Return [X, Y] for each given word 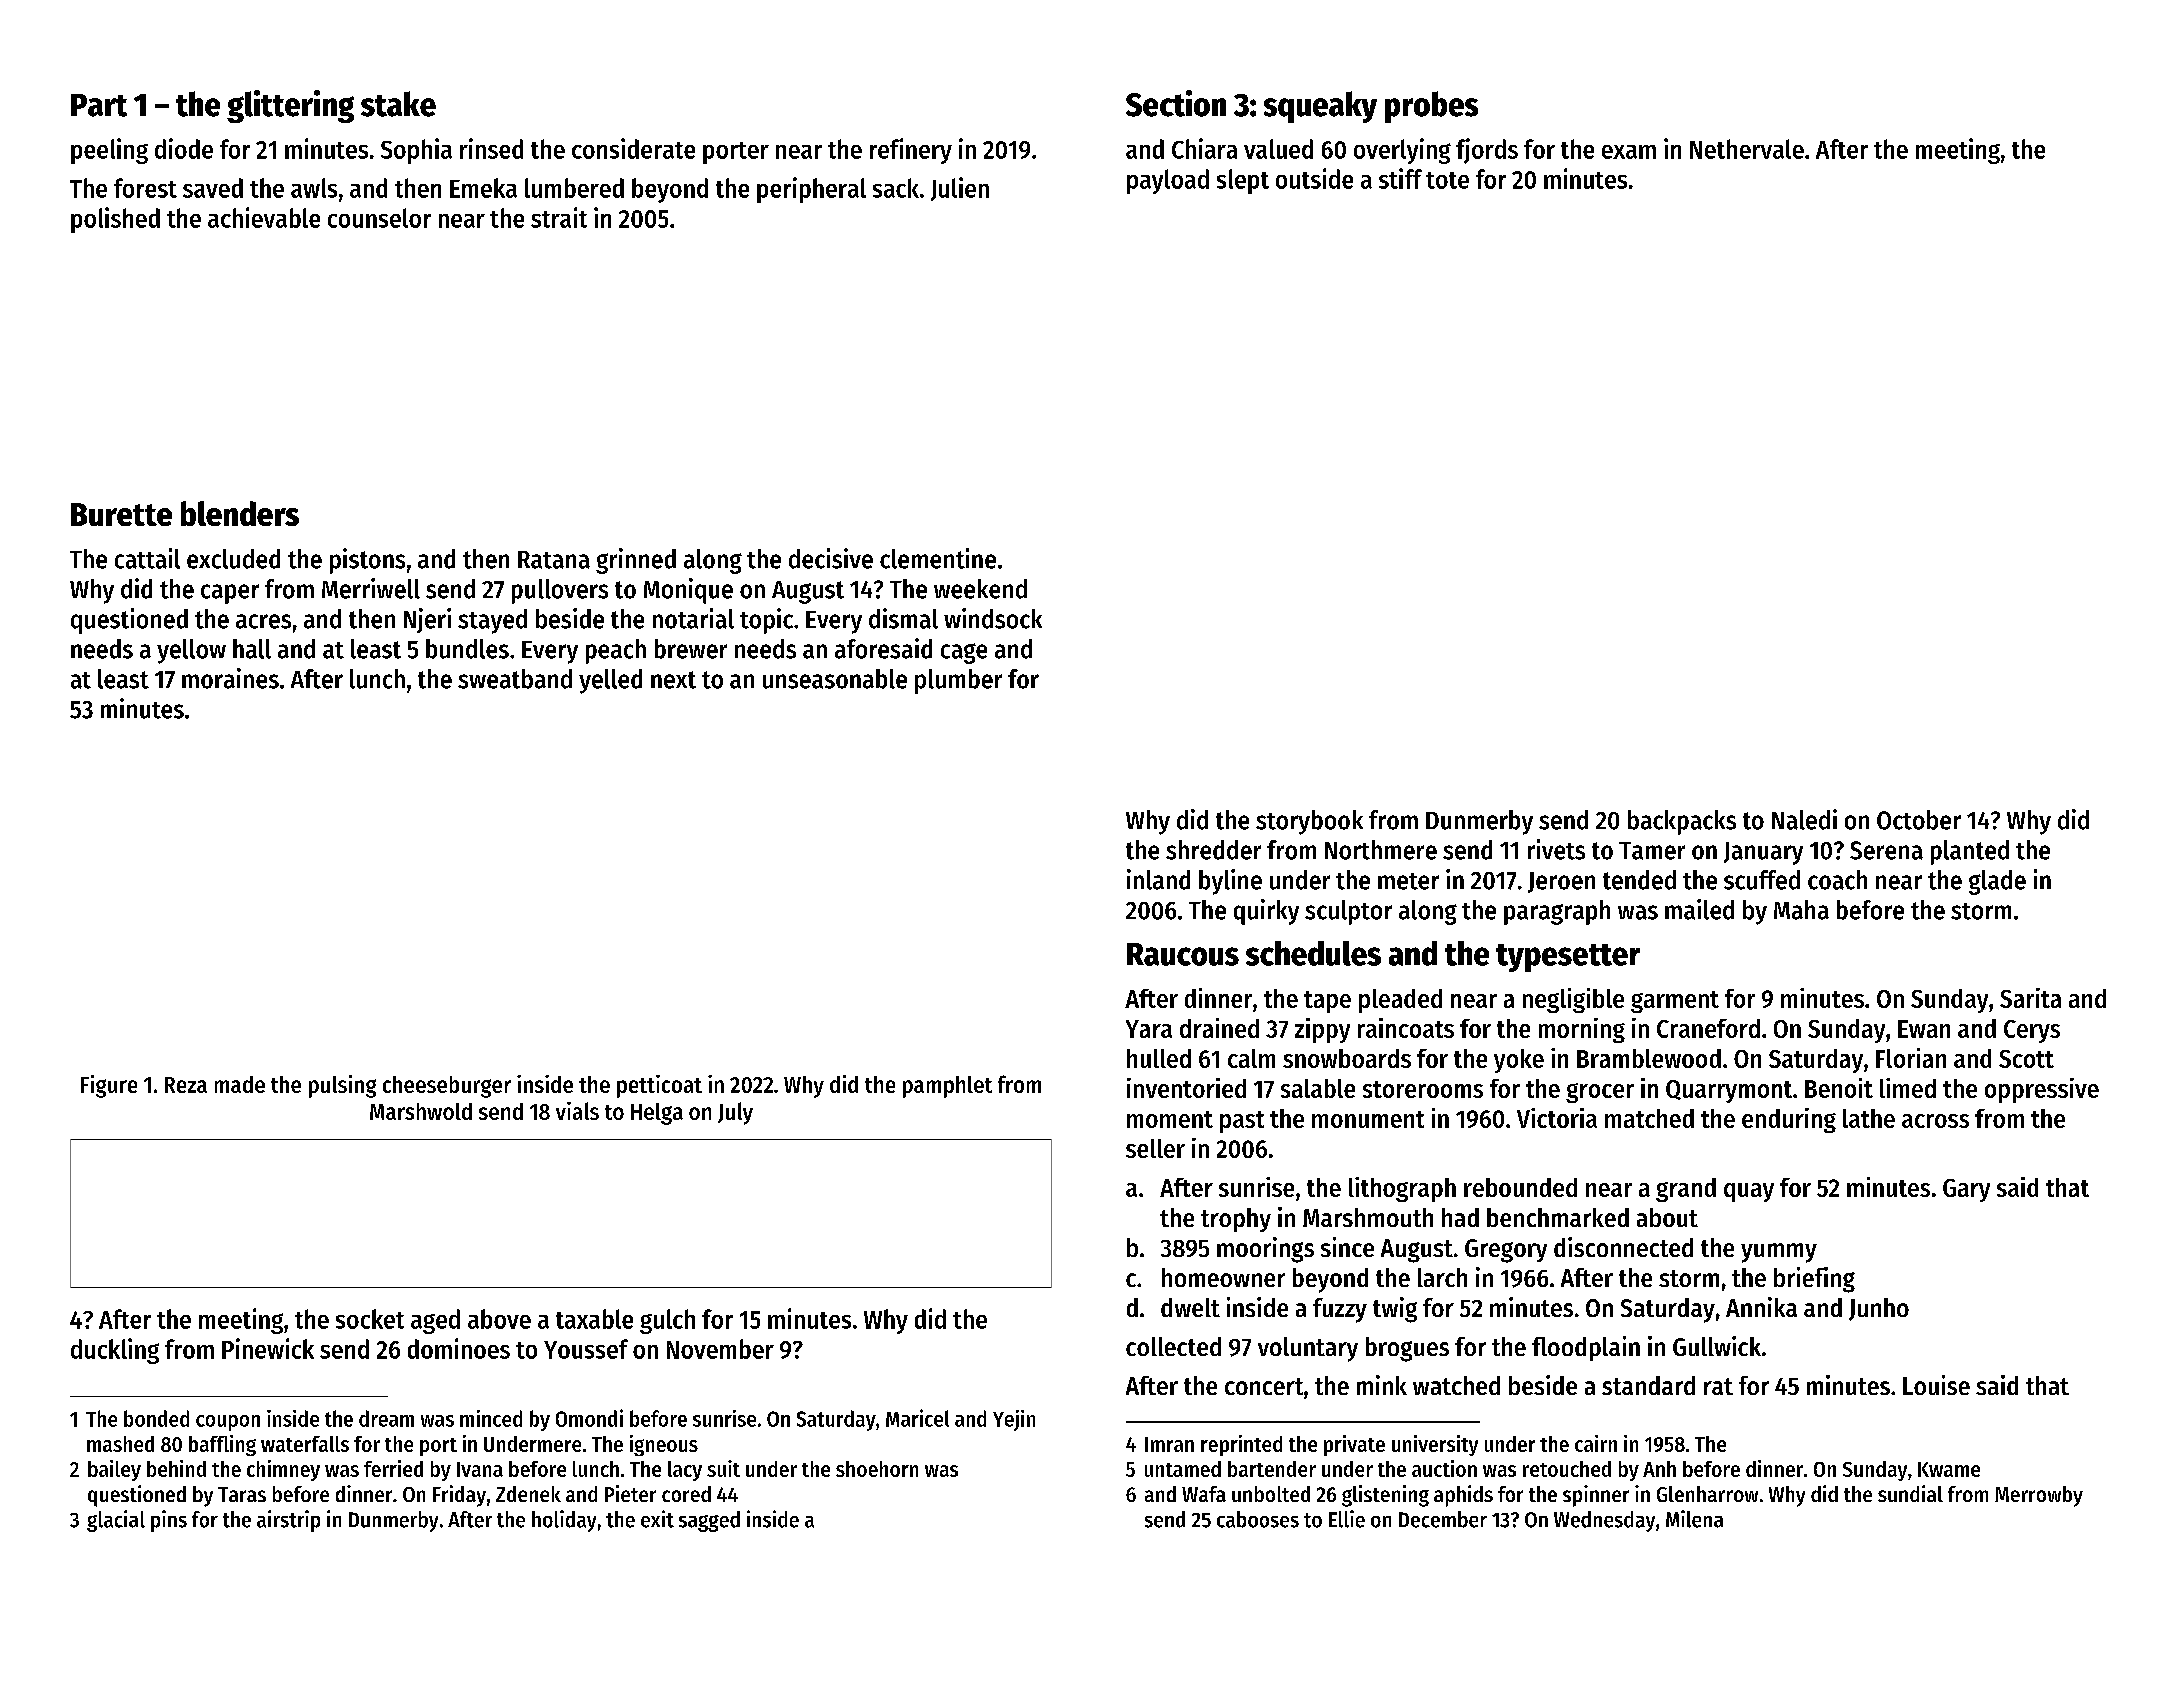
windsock [993, 618]
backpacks [1682, 822]
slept [1243, 181]
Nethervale [1747, 149]
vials [577, 1111]
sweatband [515, 679]
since [1347, 1247]
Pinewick [268, 1348]
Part [99, 105]
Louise [1936, 1385]
